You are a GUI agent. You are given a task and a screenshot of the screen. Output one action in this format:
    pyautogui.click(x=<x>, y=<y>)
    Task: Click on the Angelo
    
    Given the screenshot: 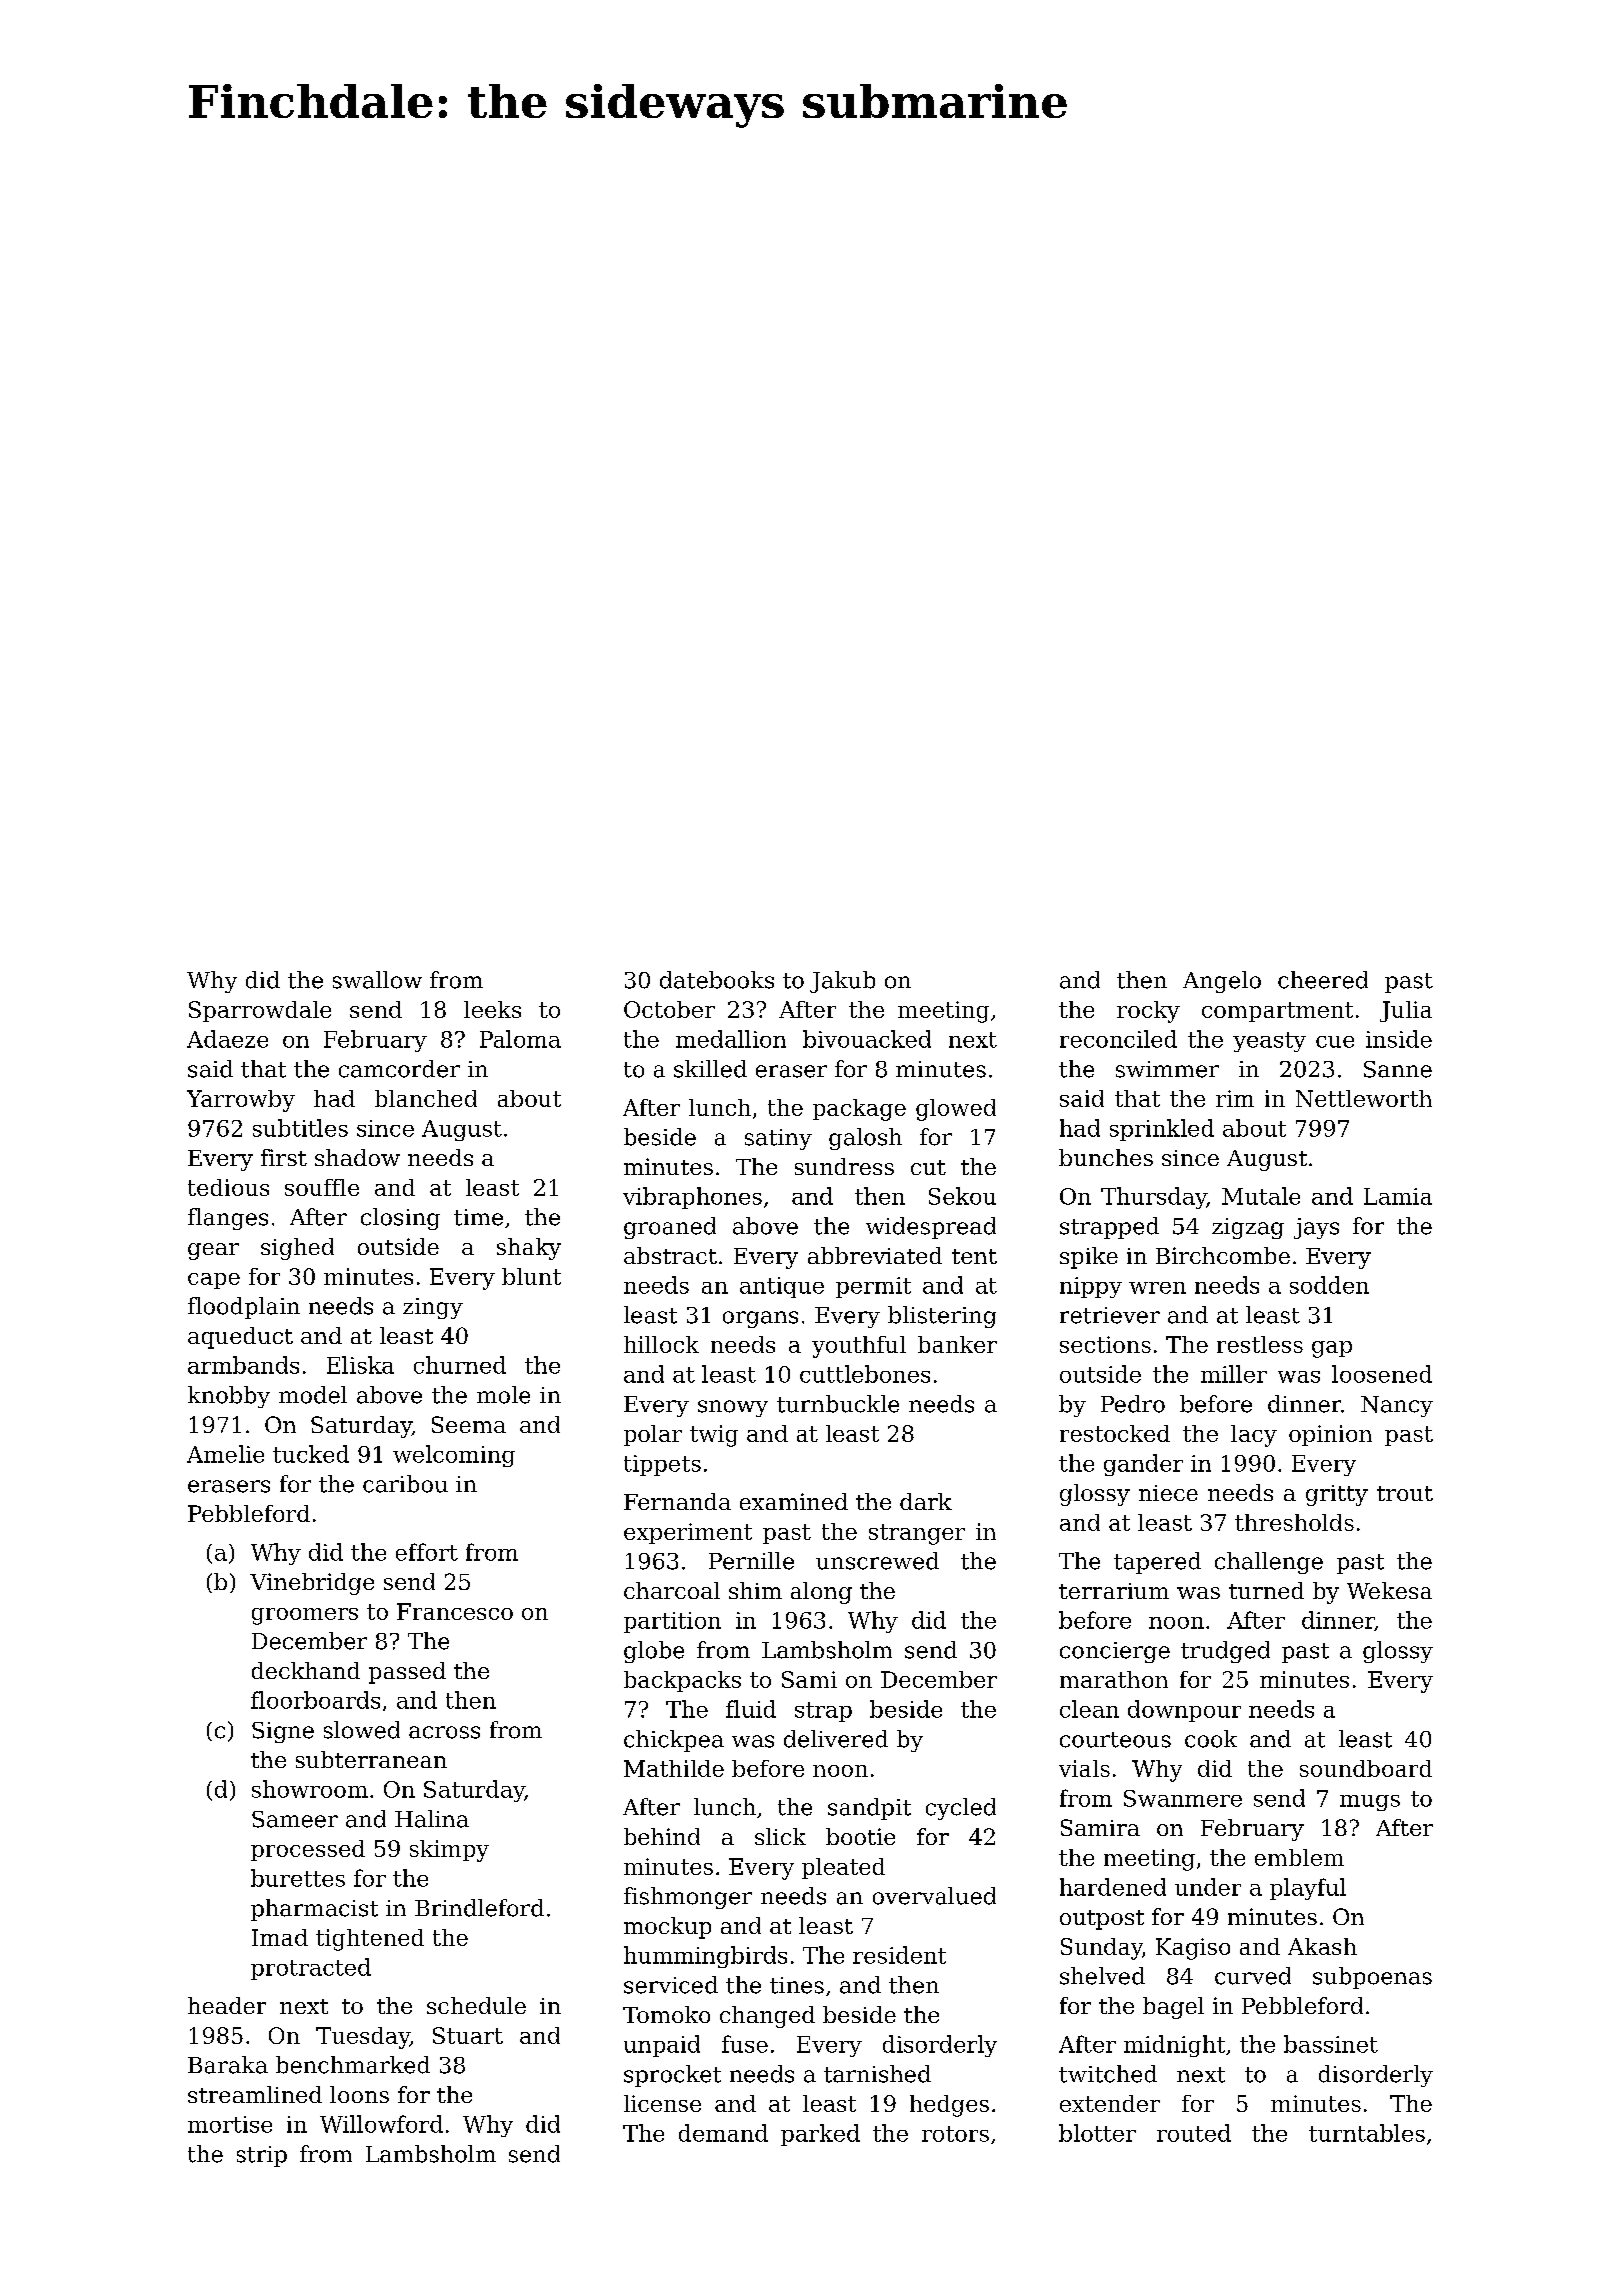 What is the action you would take?
    pyautogui.click(x=1222, y=982)
